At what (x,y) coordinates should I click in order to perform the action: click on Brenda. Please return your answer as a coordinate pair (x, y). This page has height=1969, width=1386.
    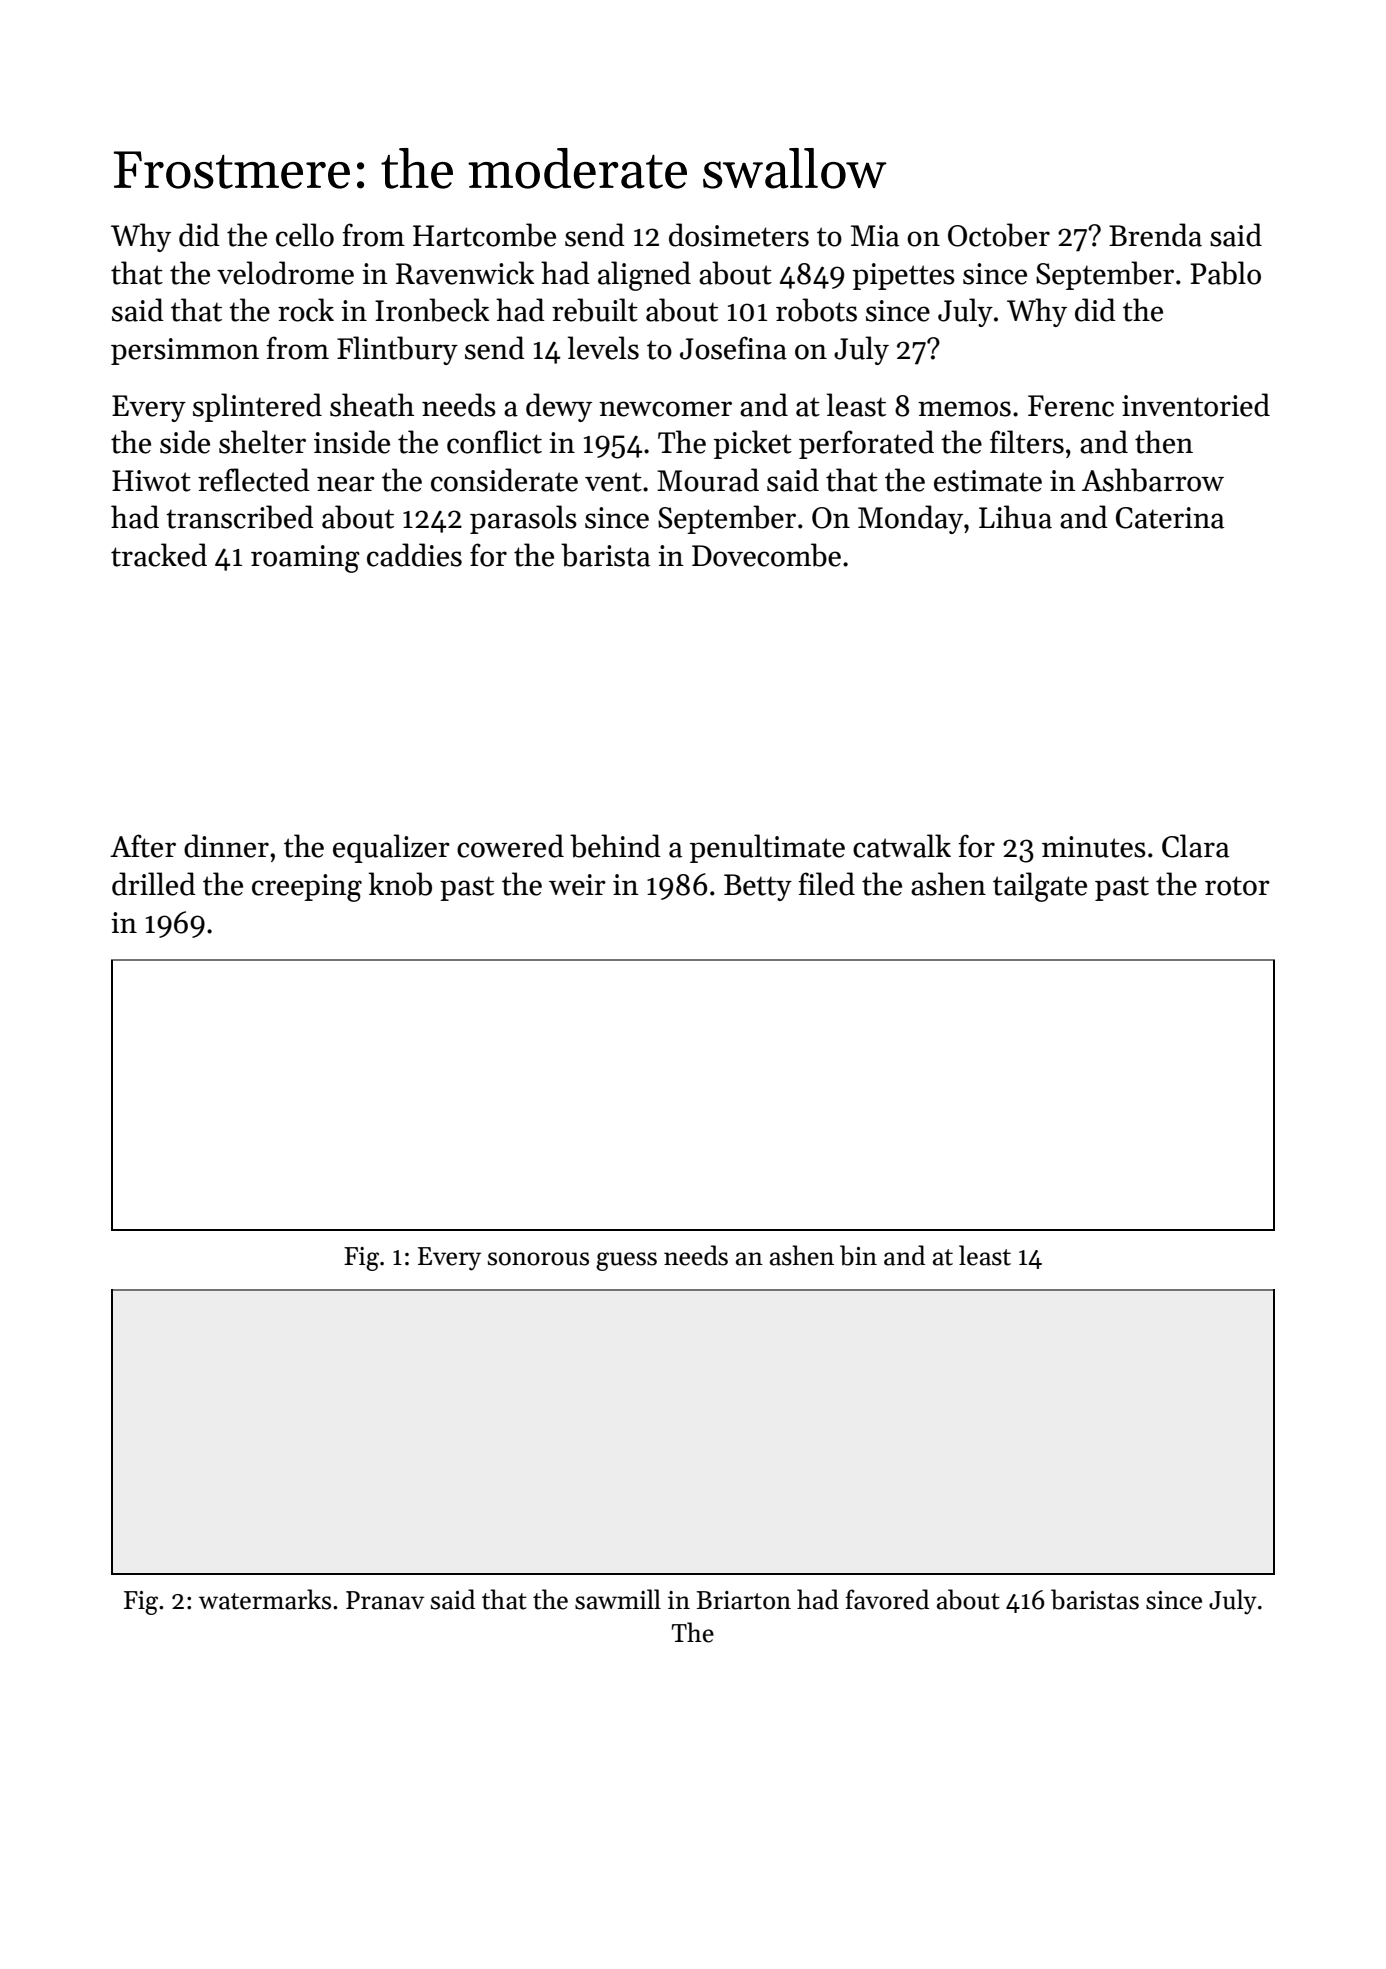
    Looking at the image, I should click on (1155, 235).
